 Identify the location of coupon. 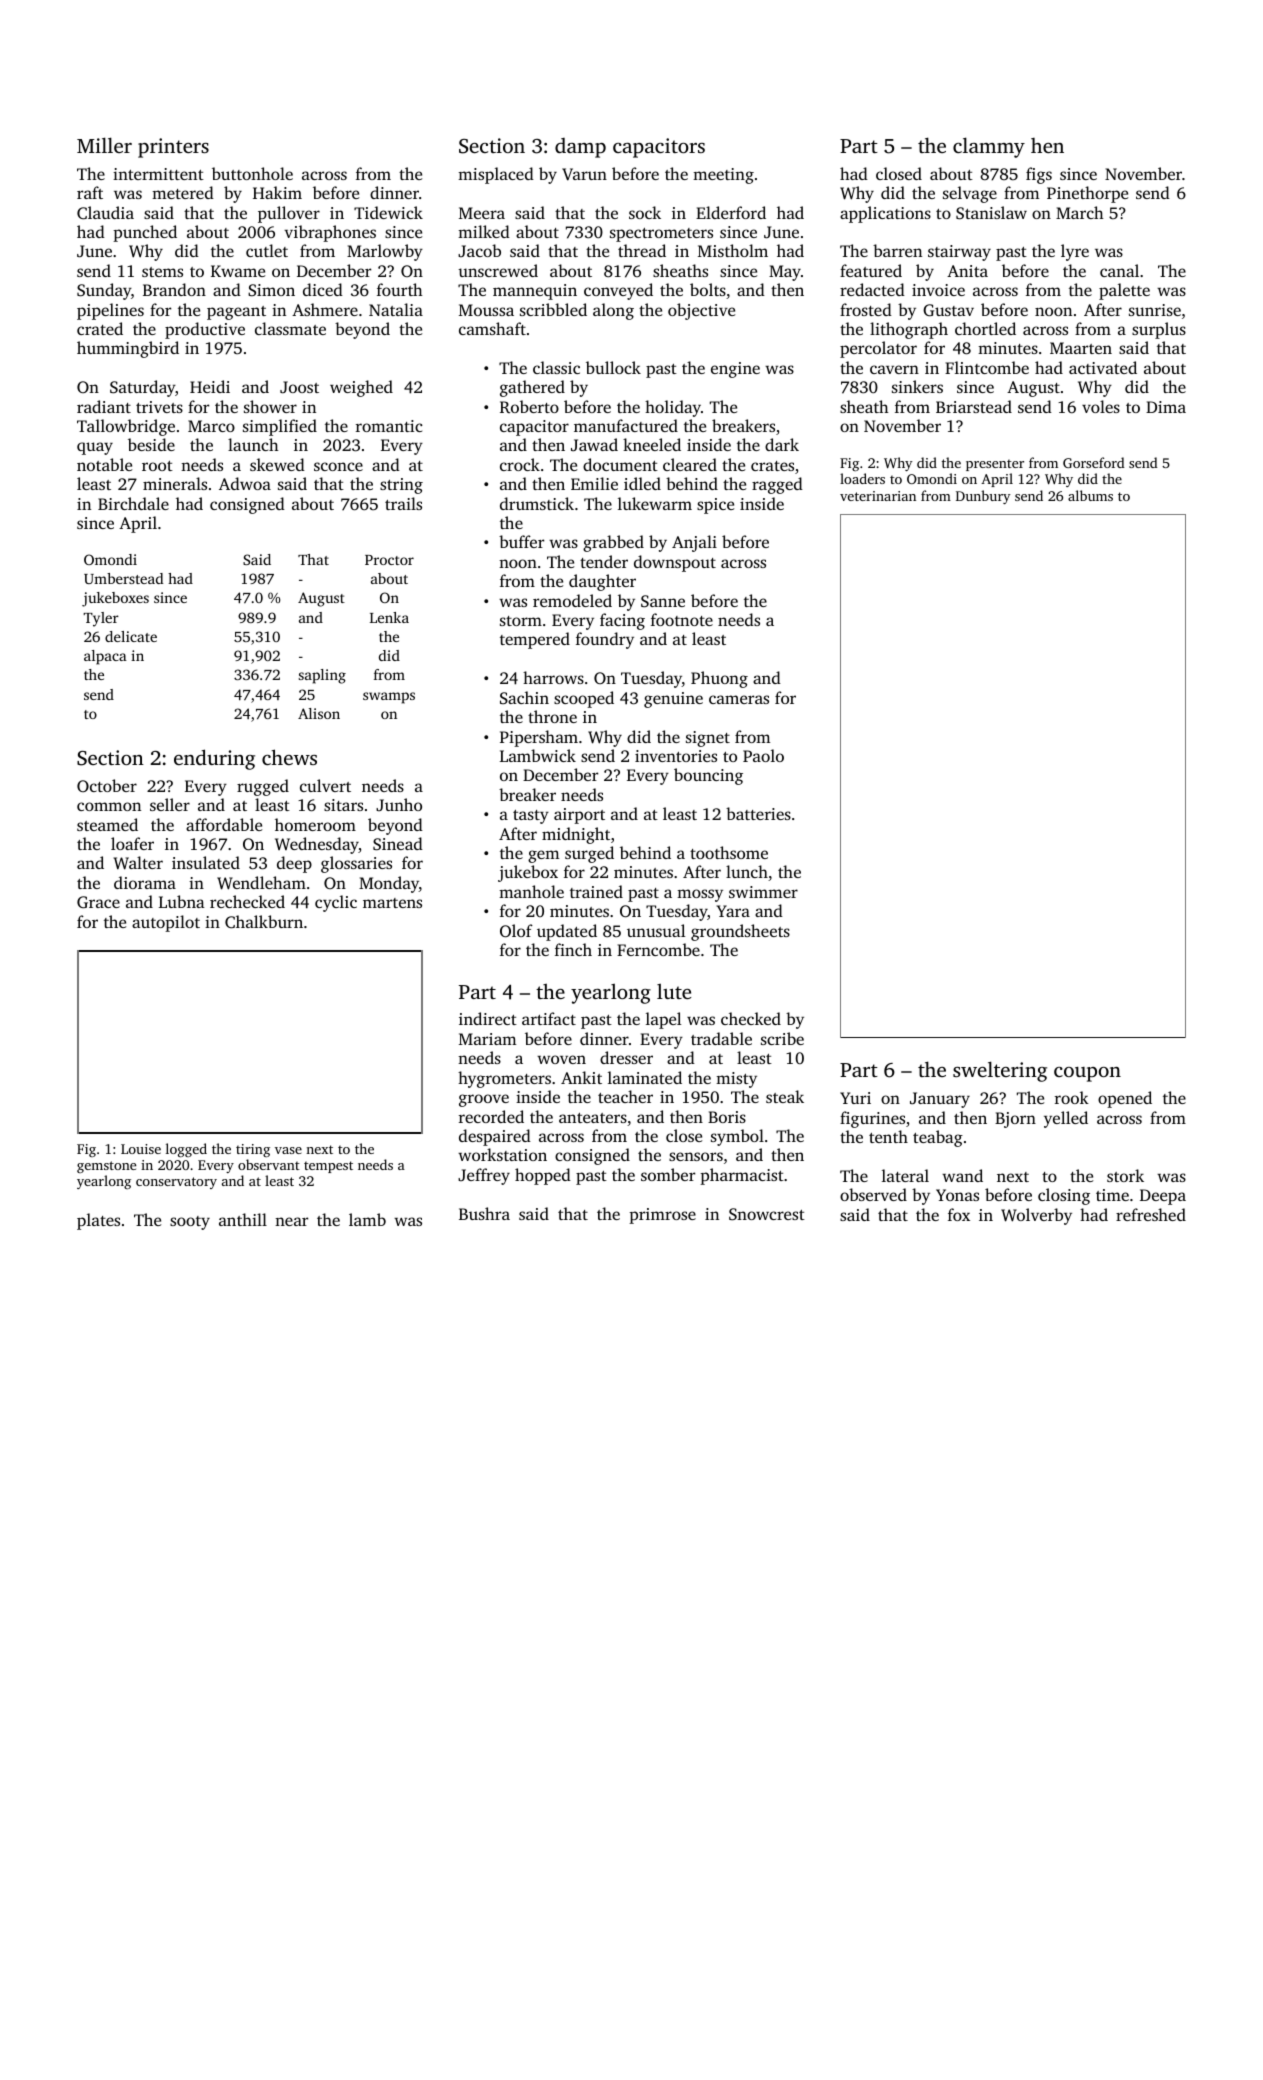
(1087, 1074).
